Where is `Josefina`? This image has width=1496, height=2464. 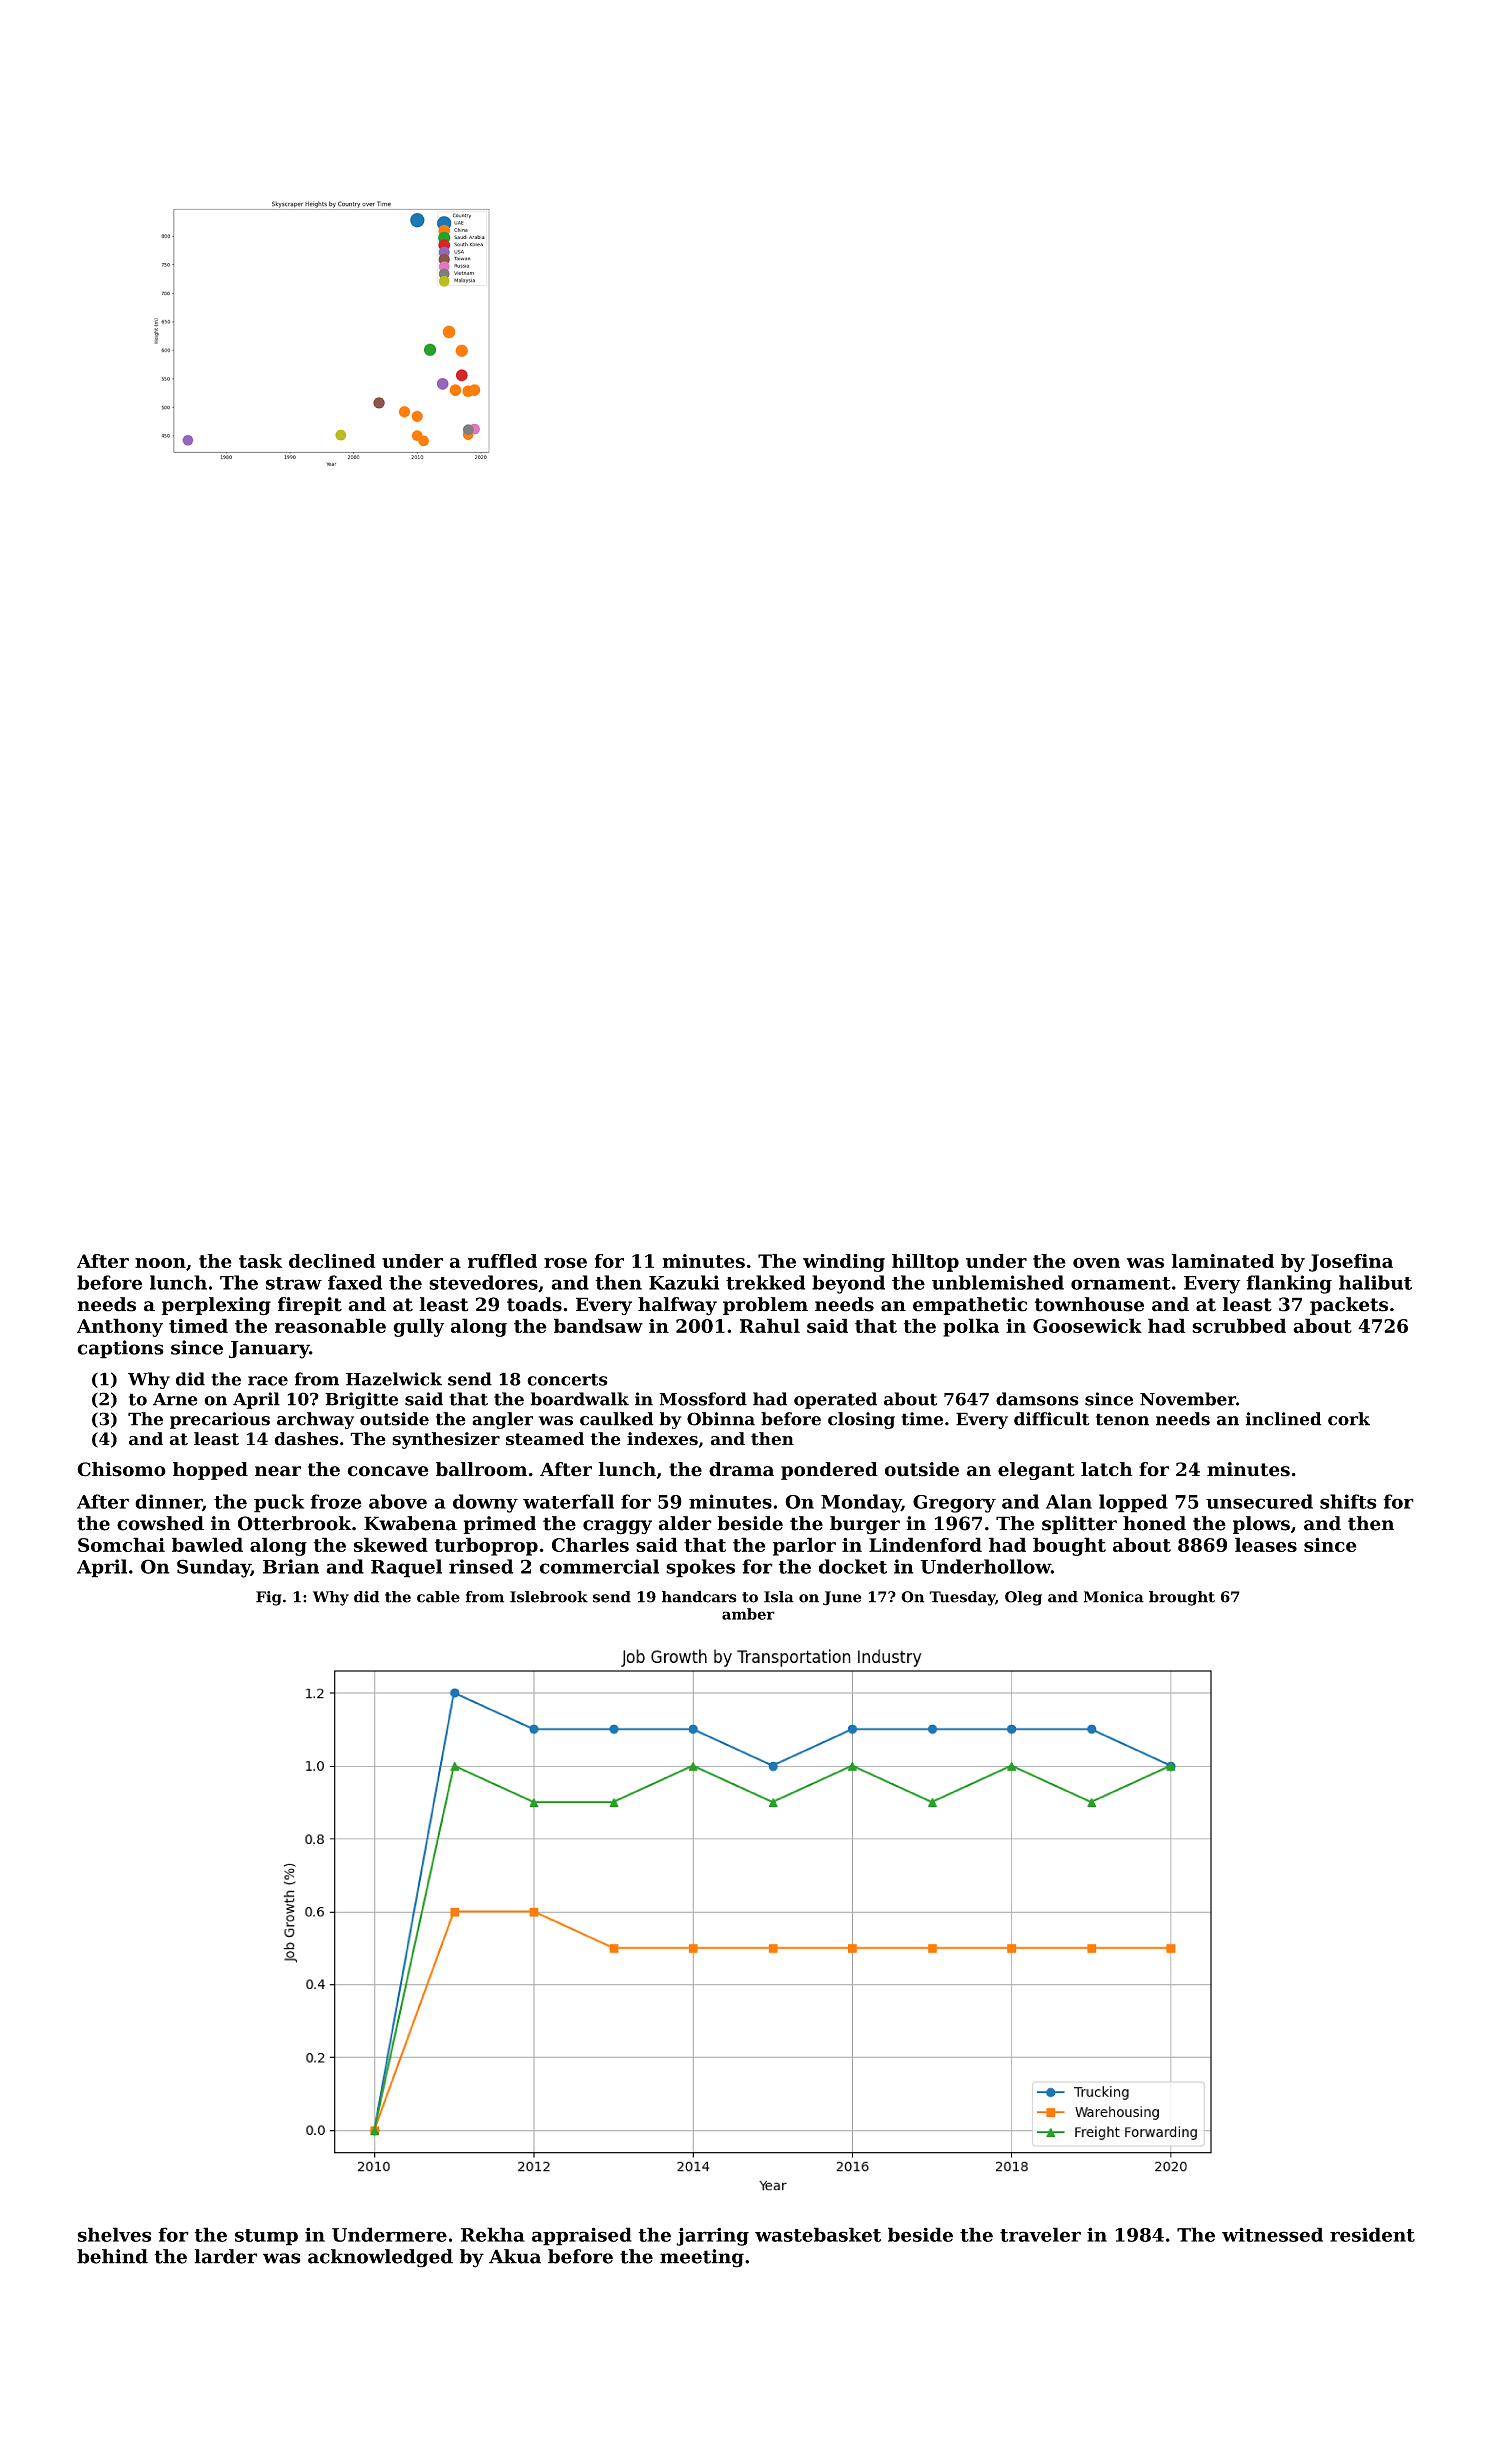 Josefina is located at coordinates (1351, 1263).
